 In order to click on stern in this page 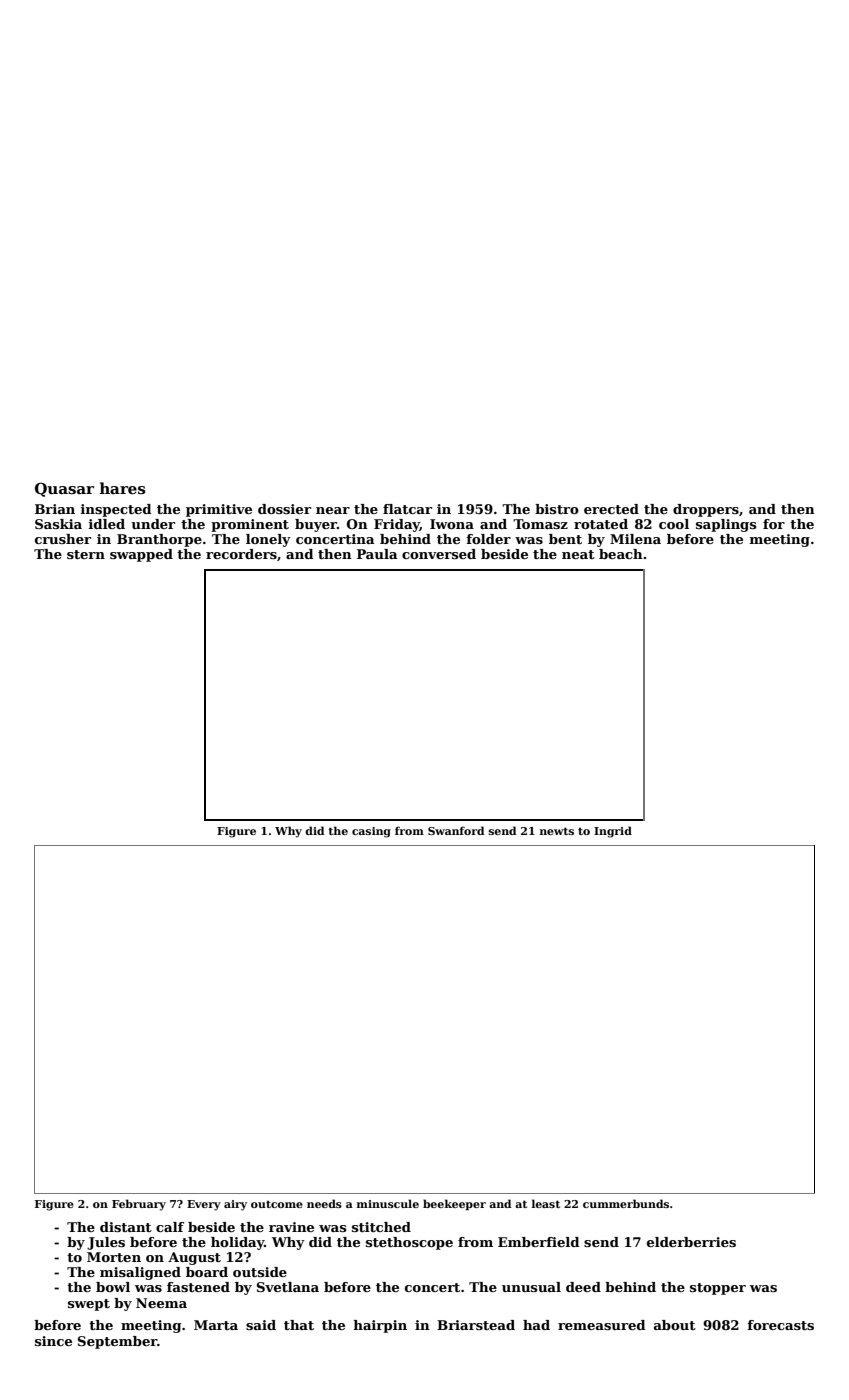, I will do `click(86, 554)`.
